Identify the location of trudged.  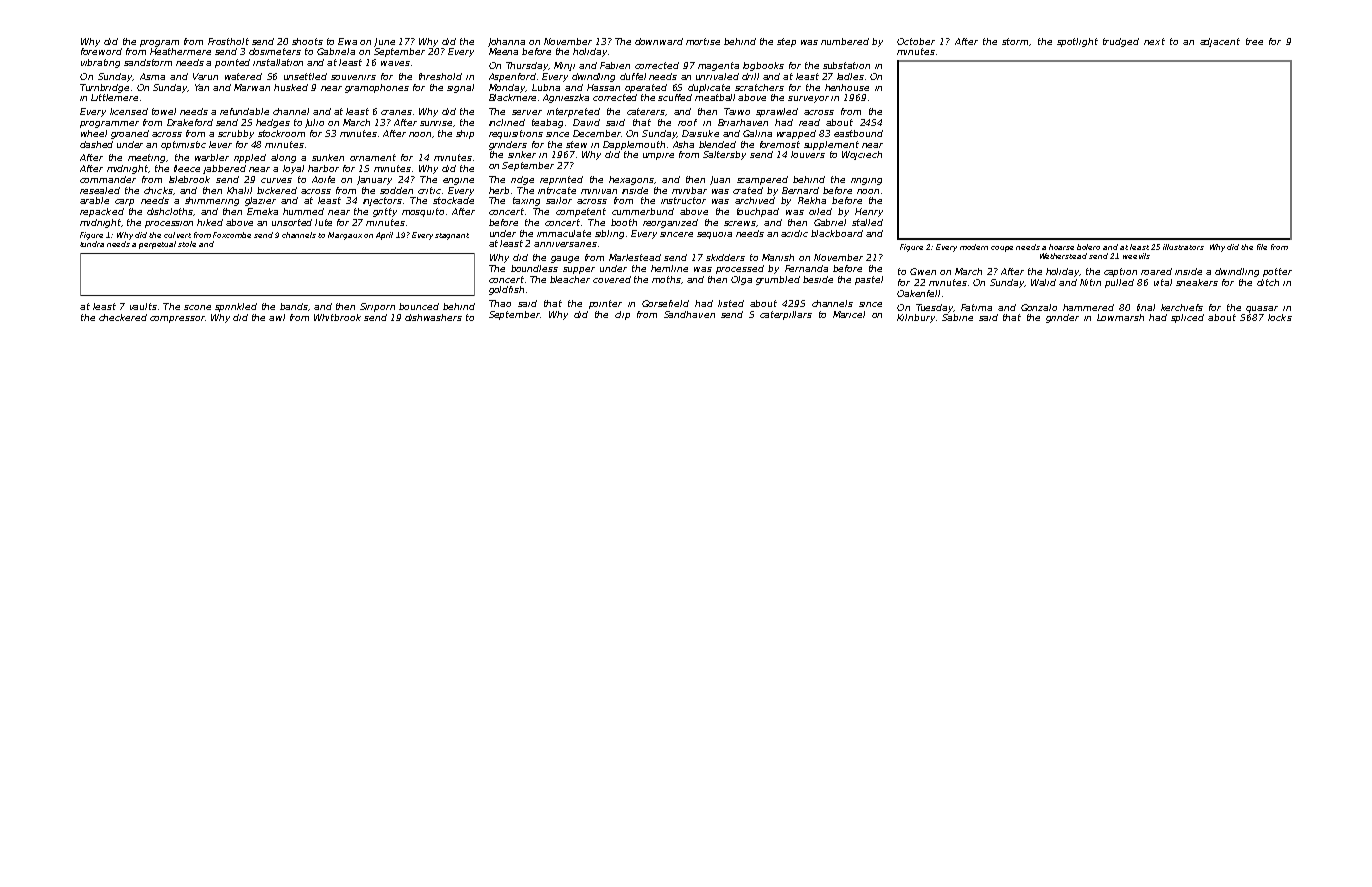
(1121, 42).
